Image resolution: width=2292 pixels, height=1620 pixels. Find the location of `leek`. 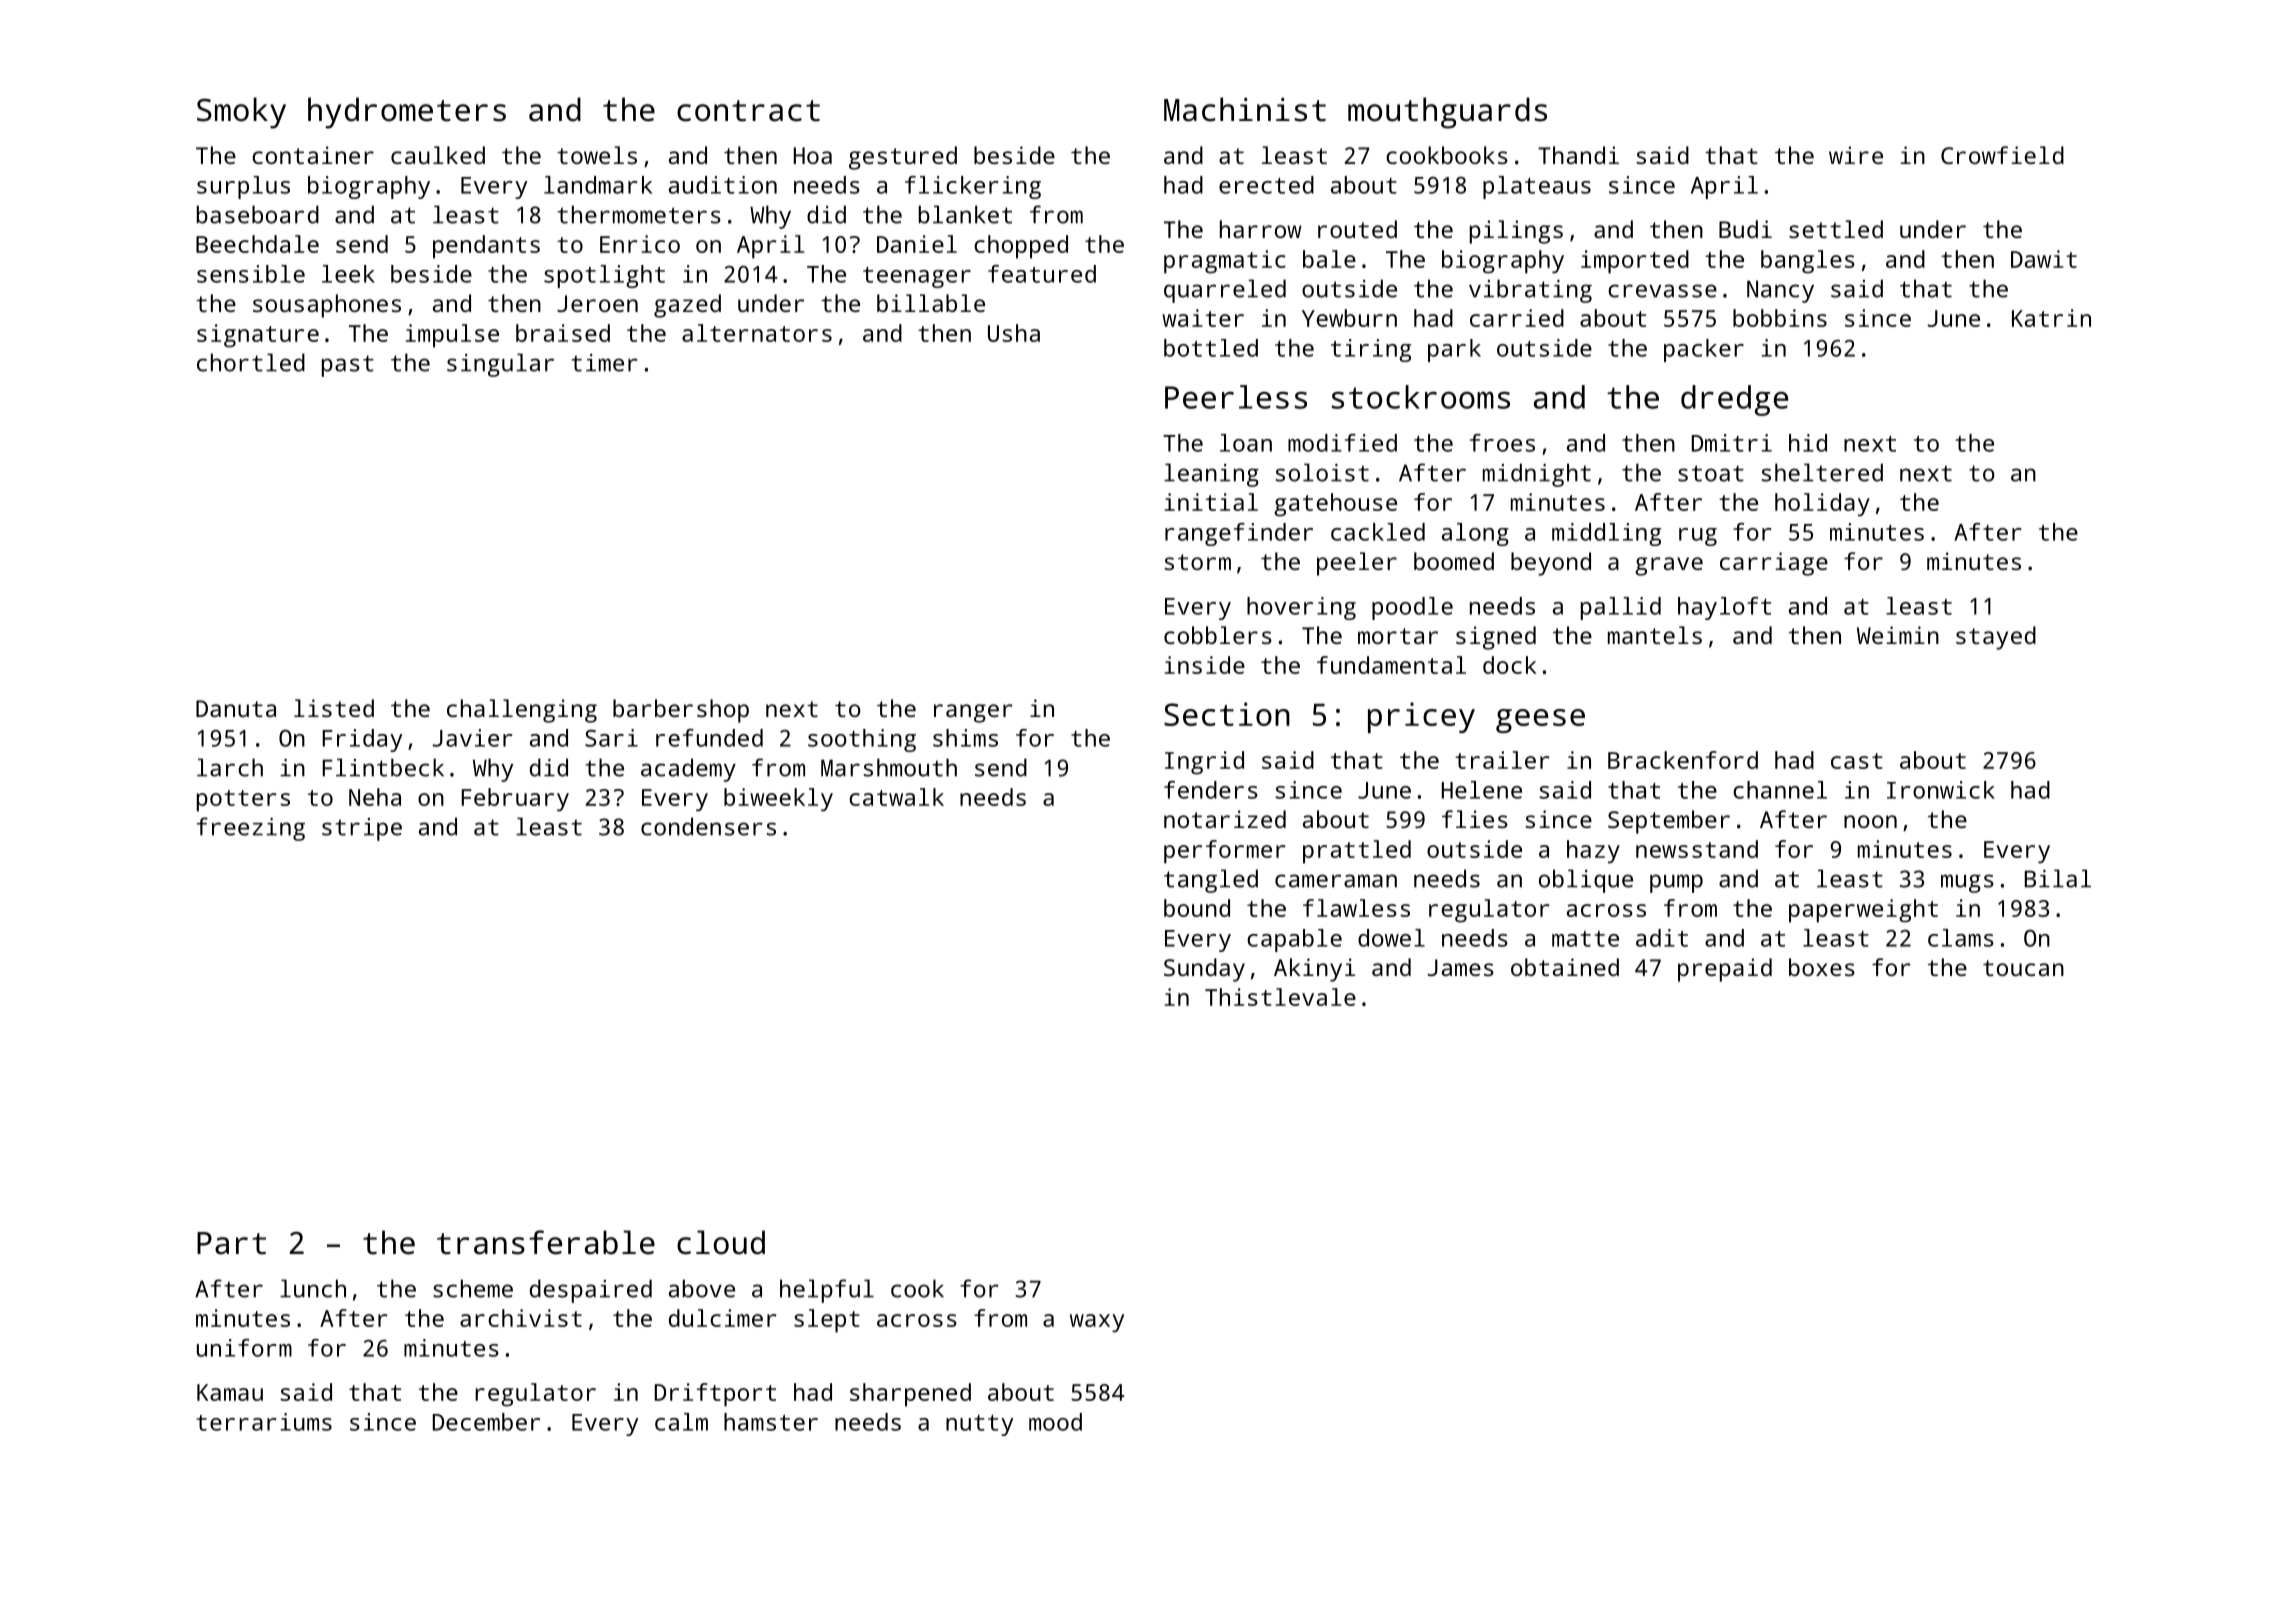

leek is located at coordinates (348, 274).
